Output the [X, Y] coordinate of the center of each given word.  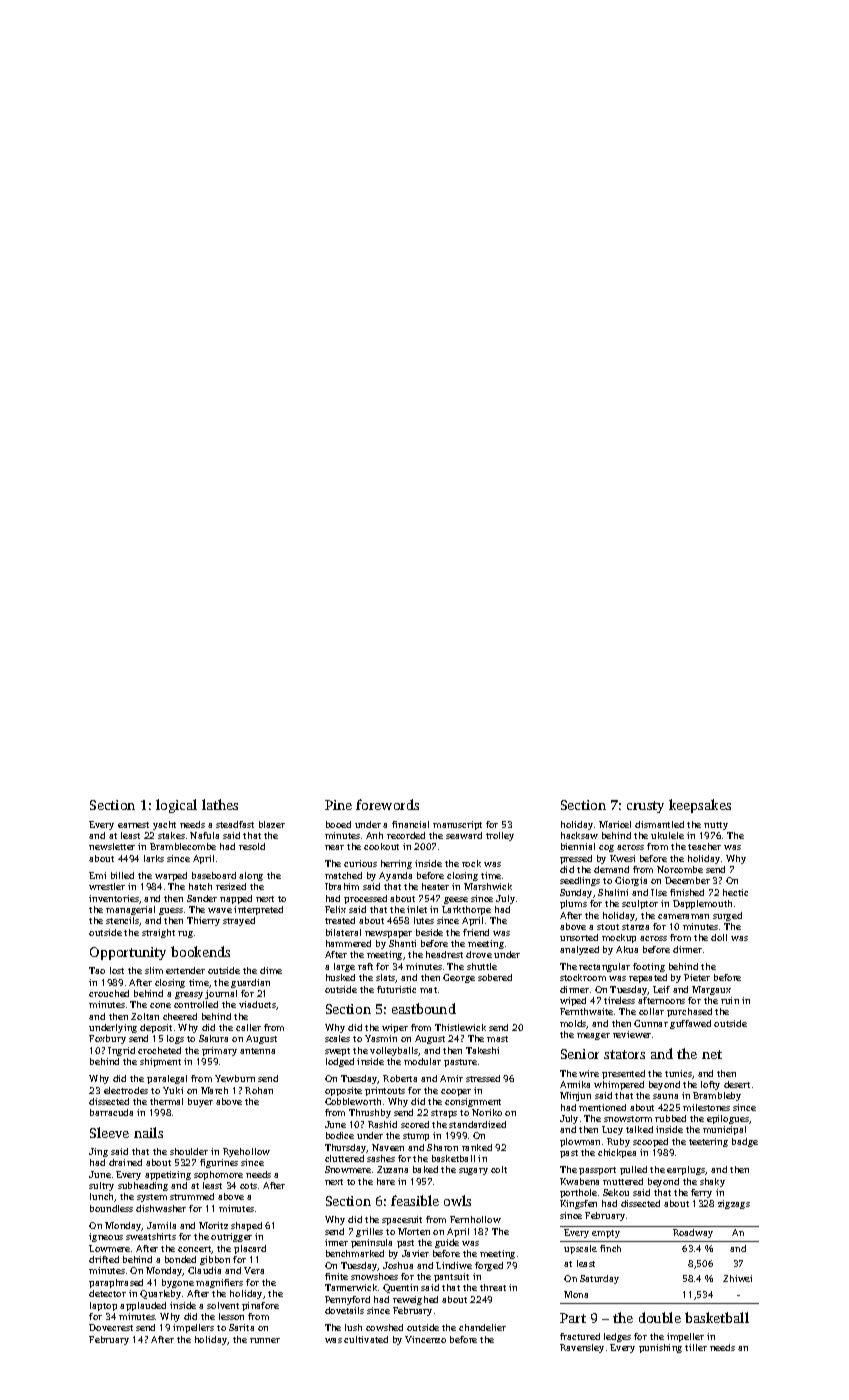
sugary [473, 1171]
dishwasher [161, 1208]
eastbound [424, 1008]
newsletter [112, 846]
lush [353, 1327]
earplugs [686, 1170]
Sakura [213, 1038]
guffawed [690, 1024]
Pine [338, 805]
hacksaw [579, 835]
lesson [231, 1316]
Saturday [599, 1279]
